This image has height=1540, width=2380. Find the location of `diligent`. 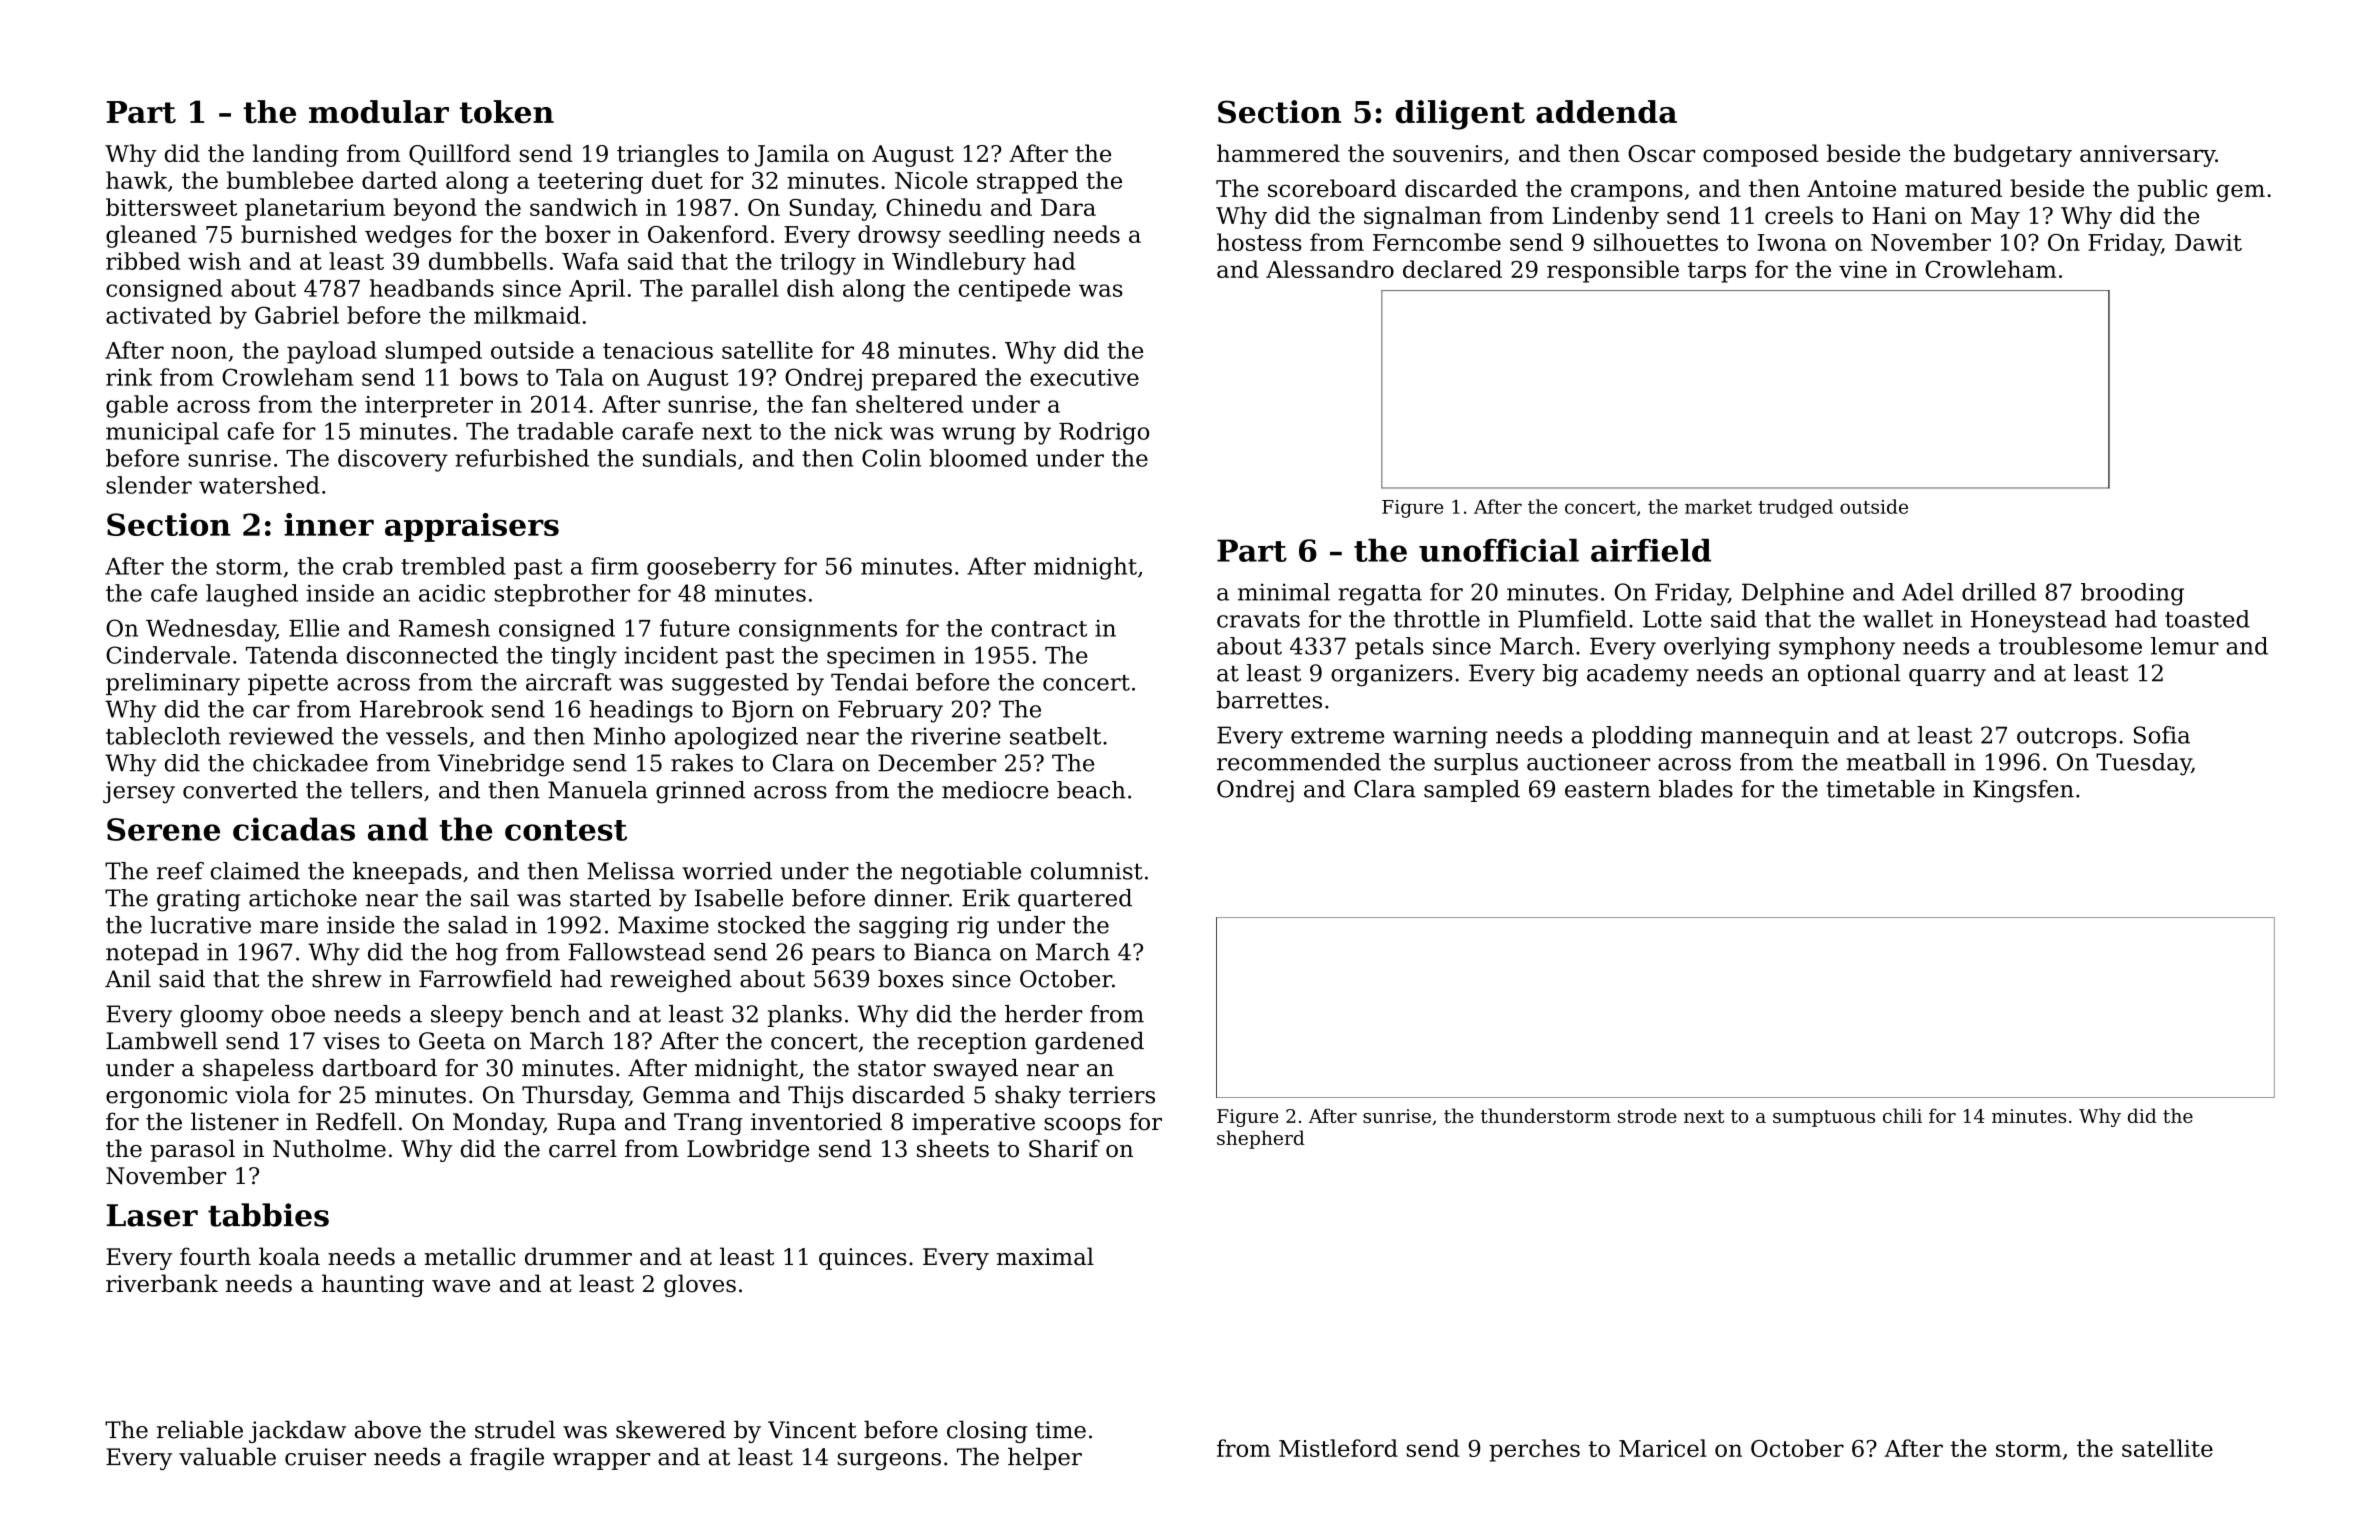

diligent is located at coordinates (1460, 115).
